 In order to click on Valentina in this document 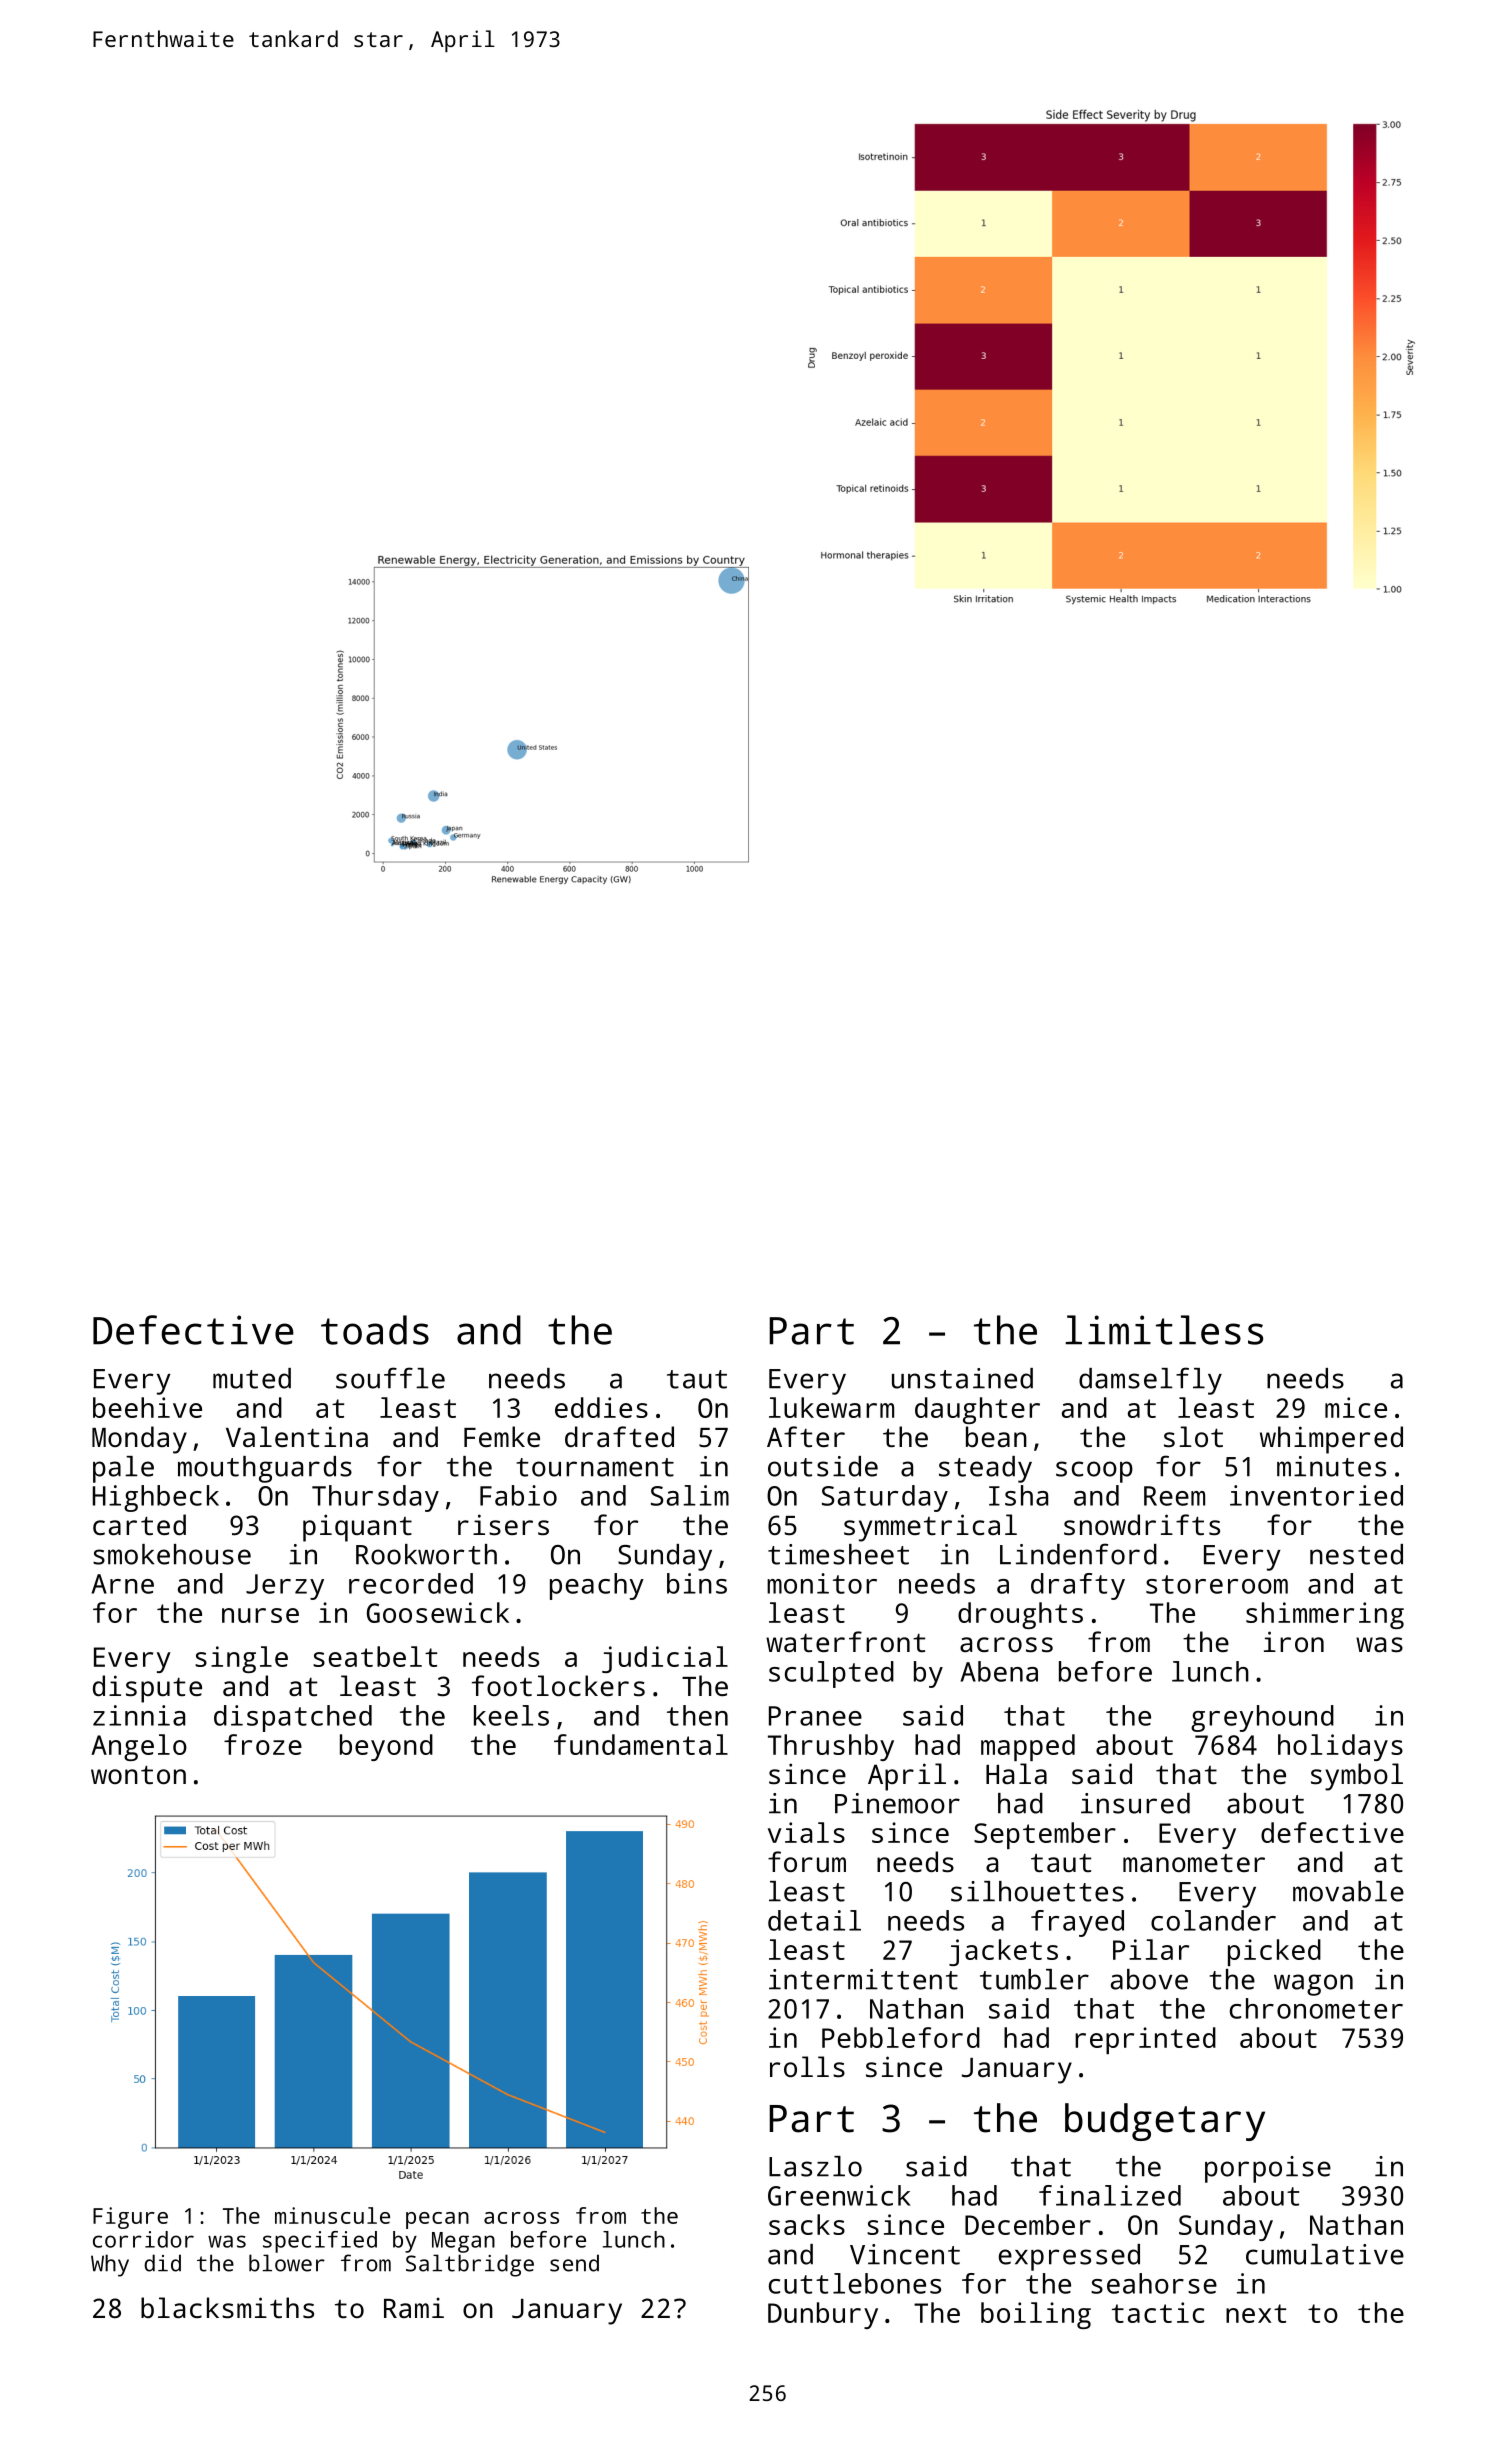, I will do `click(297, 1436)`.
